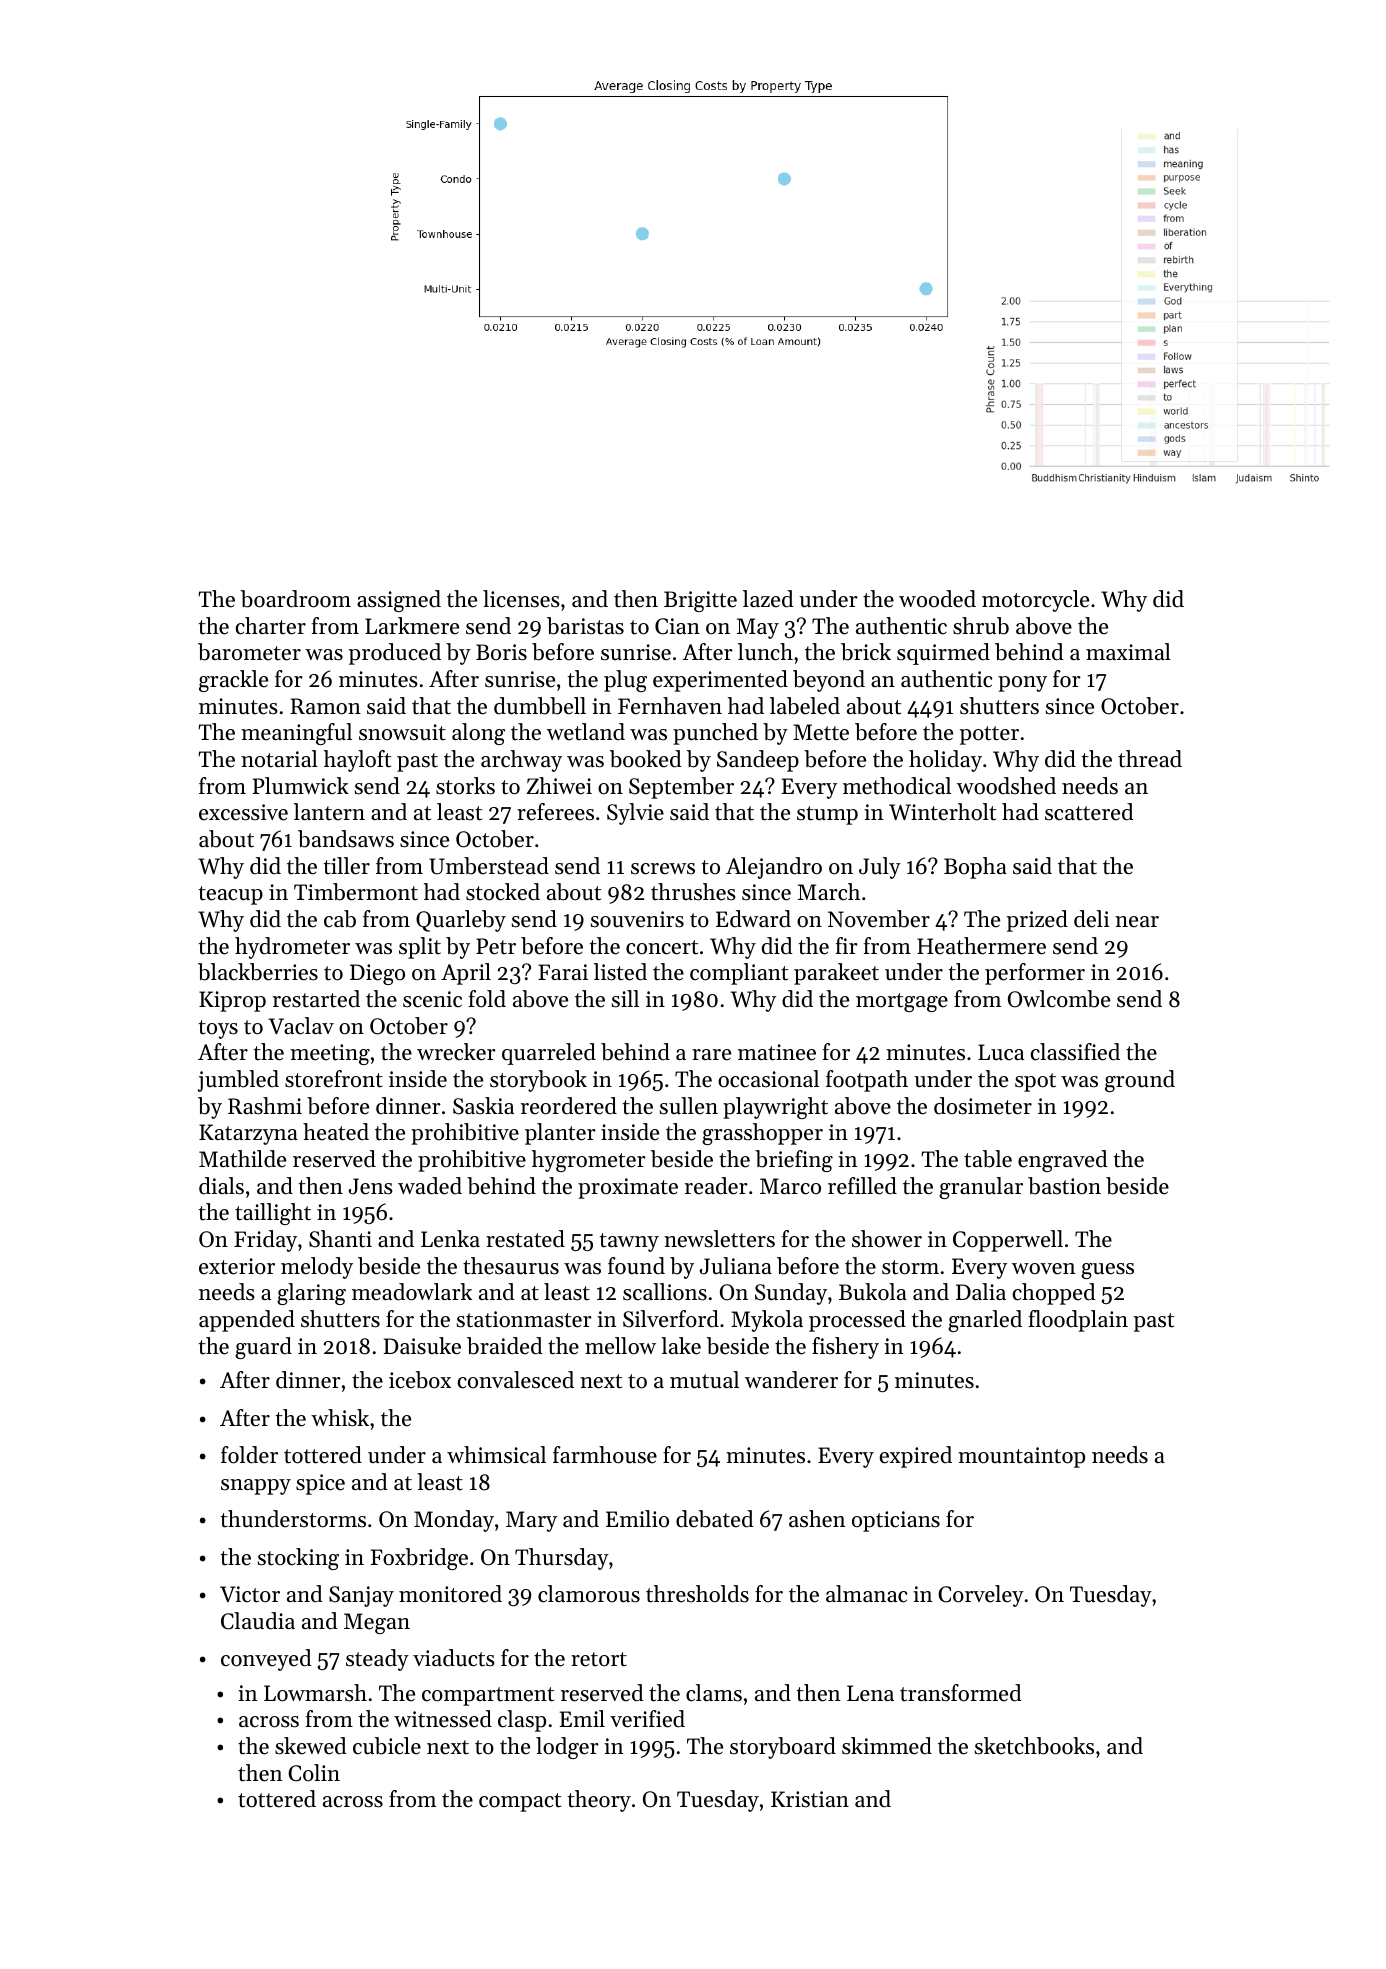 The image size is (1386, 1969). What do you see at coordinates (704, 1380) in the screenshot?
I see `mutual` at bounding box center [704, 1380].
